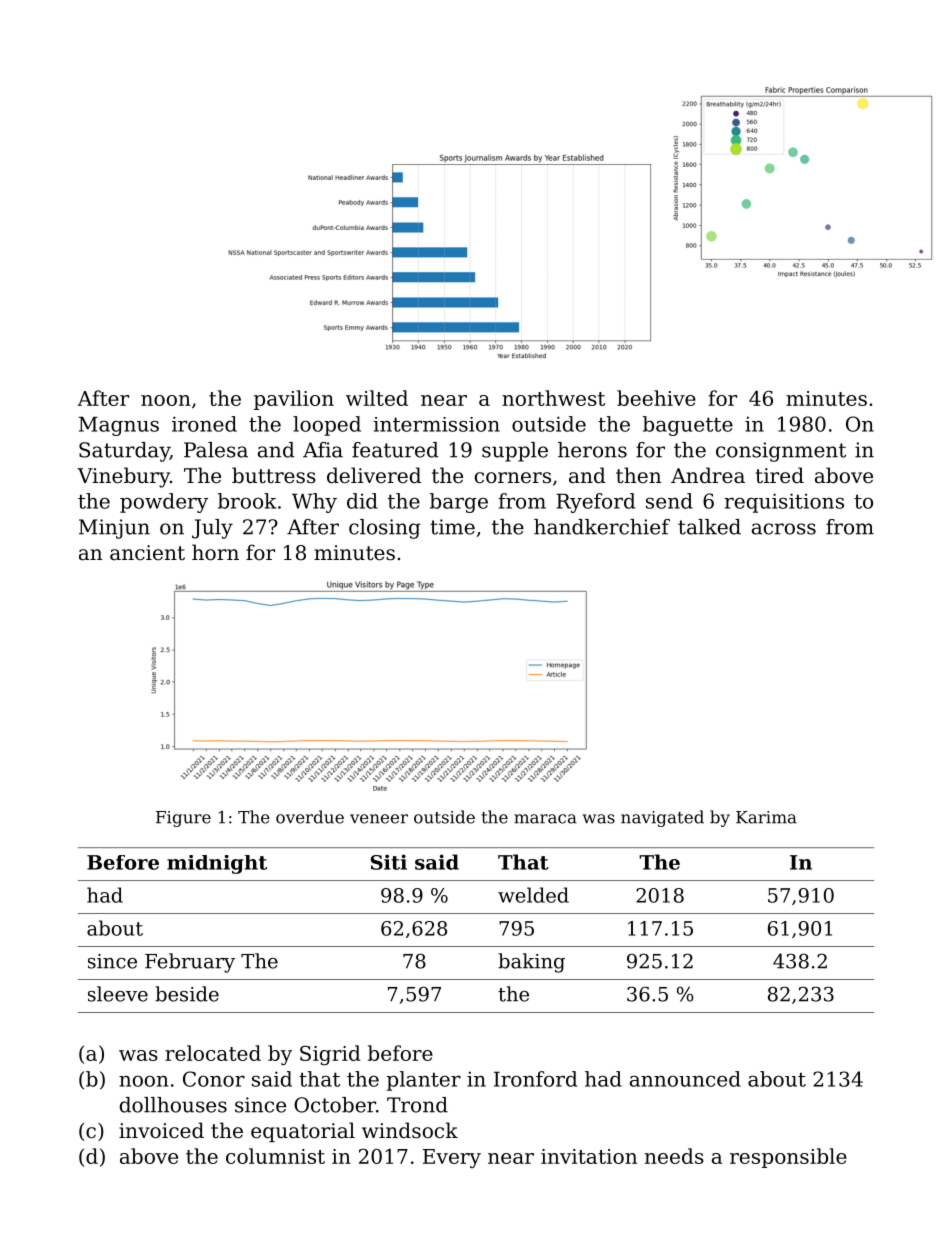 The image size is (952, 1233). Describe the element at coordinates (638, 475) in the page. I see `then` at that location.
